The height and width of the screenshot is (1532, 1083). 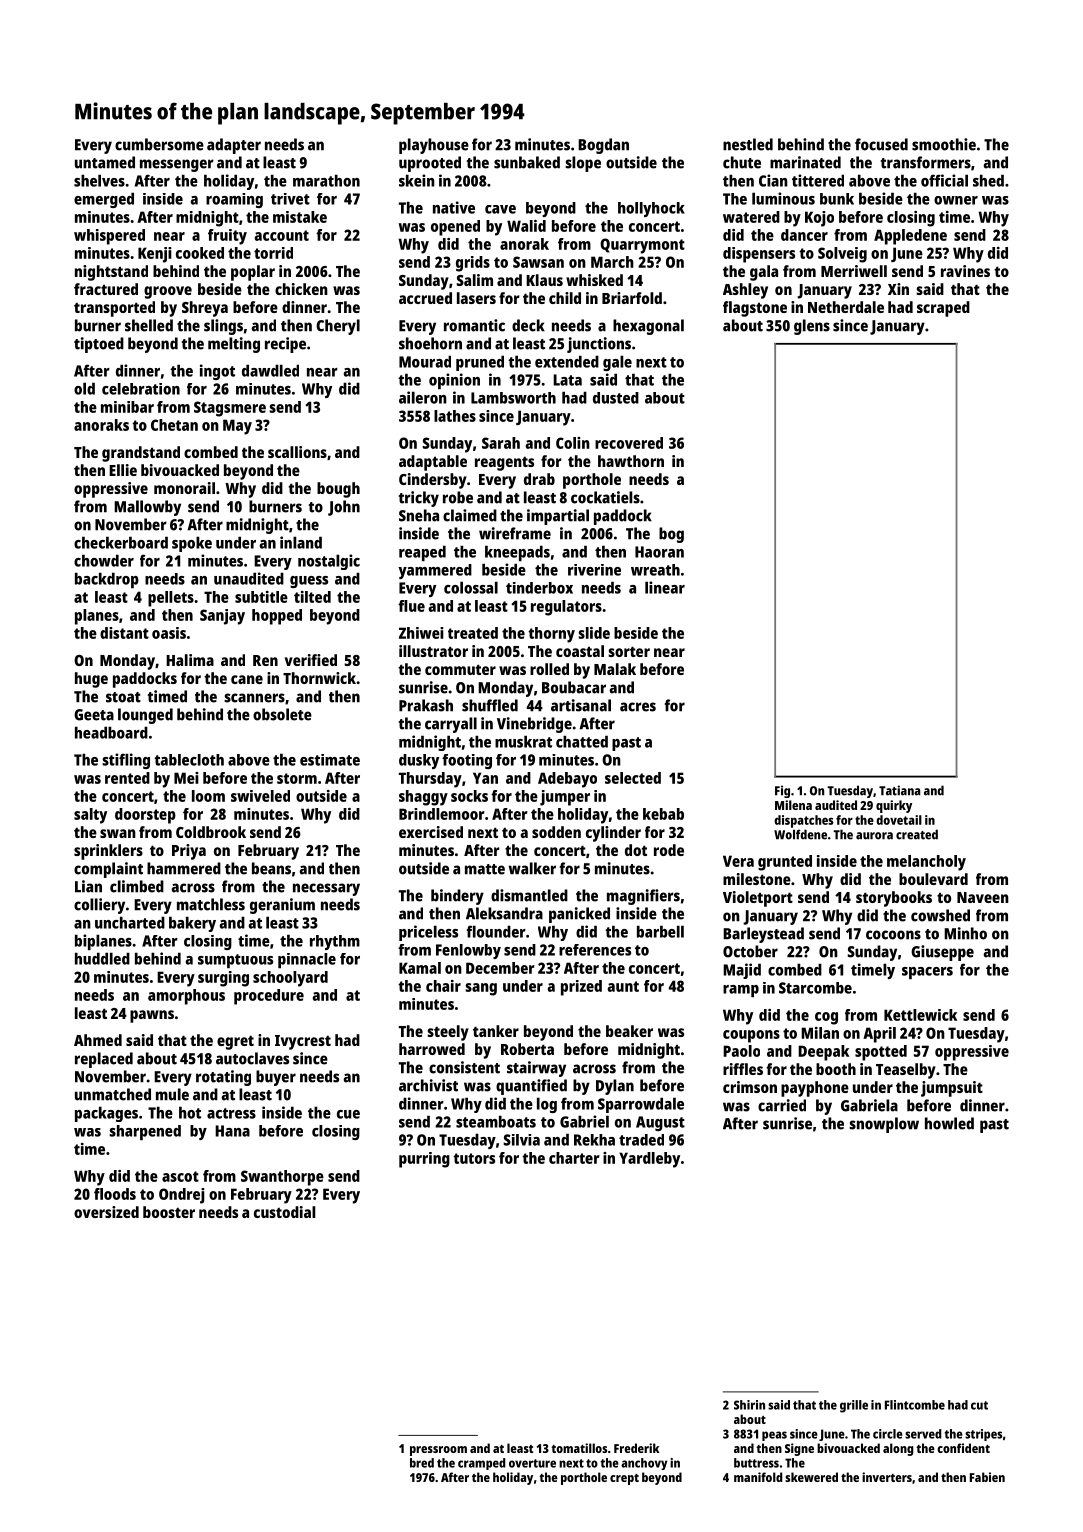 What do you see at coordinates (888, 1434) in the screenshot?
I see `circle` at bounding box center [888, 1434].
